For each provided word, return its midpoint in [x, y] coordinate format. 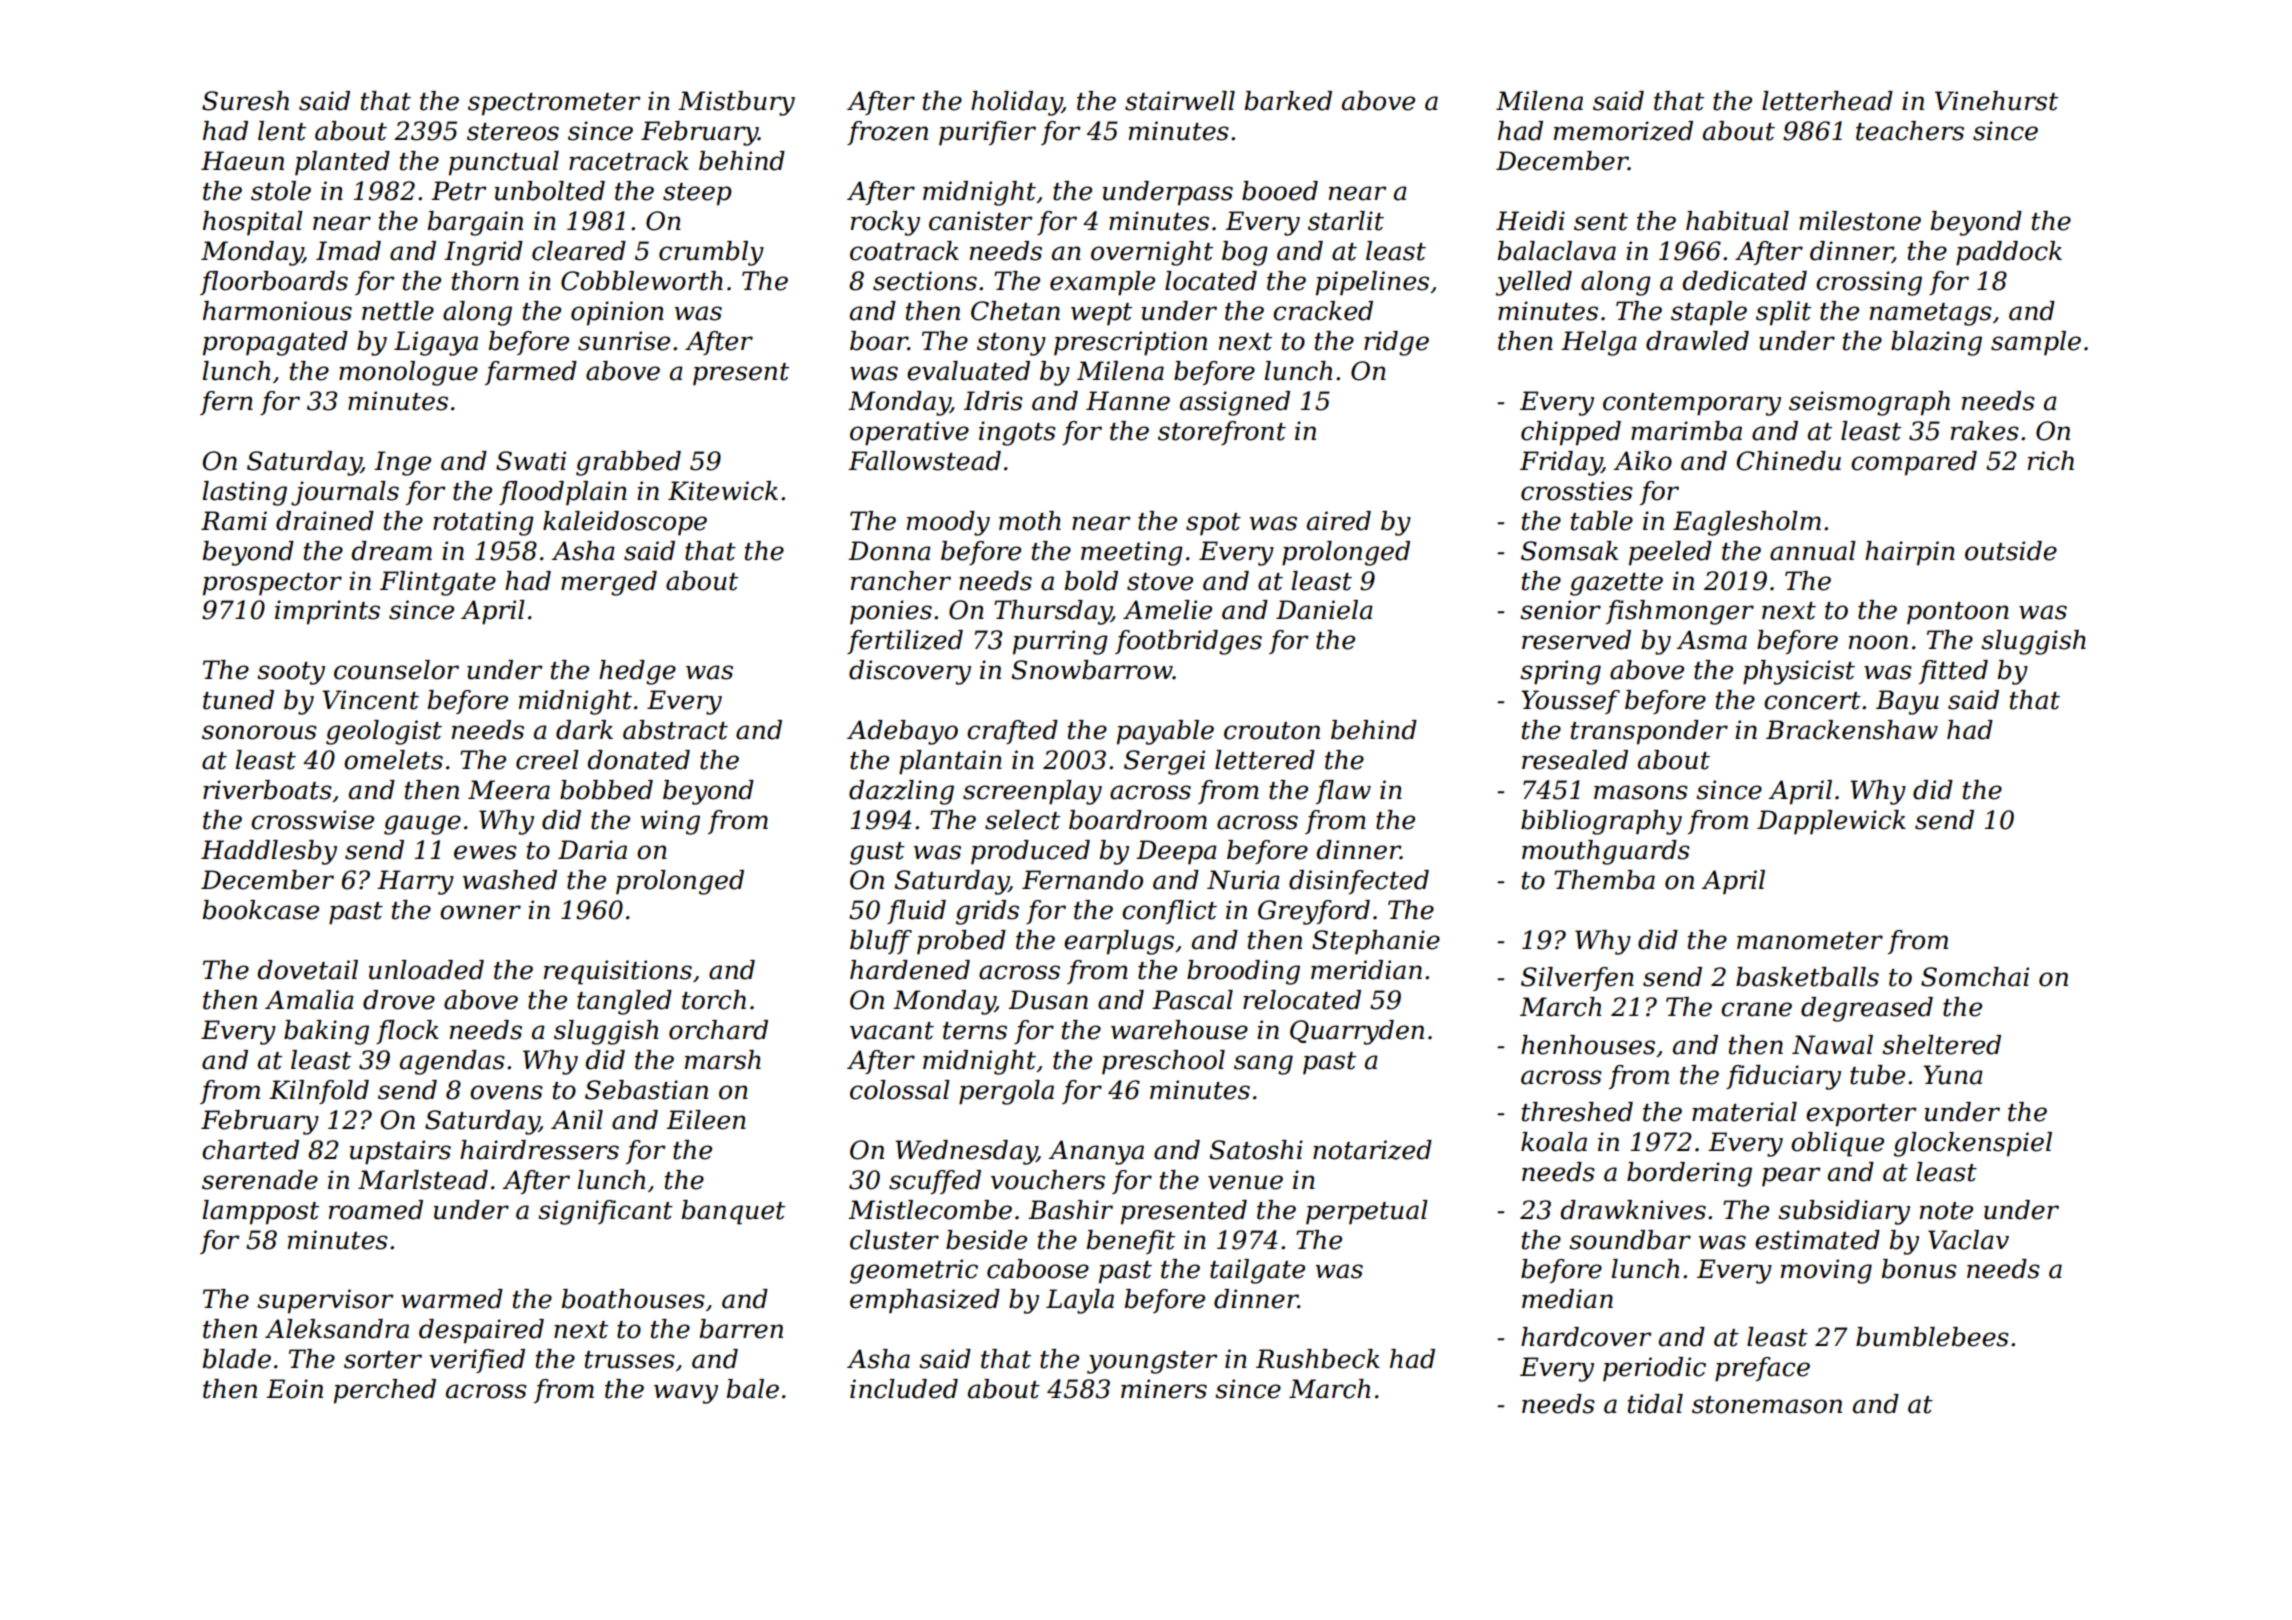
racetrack [629, 161]
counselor [396, 670]
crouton [1272, 731]
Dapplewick [1831, 822]
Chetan [1015, 311]
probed [961, 942]
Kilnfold [319, 1092]
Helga [1599, 343]
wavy [686, 1394]
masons [1641, 792]
